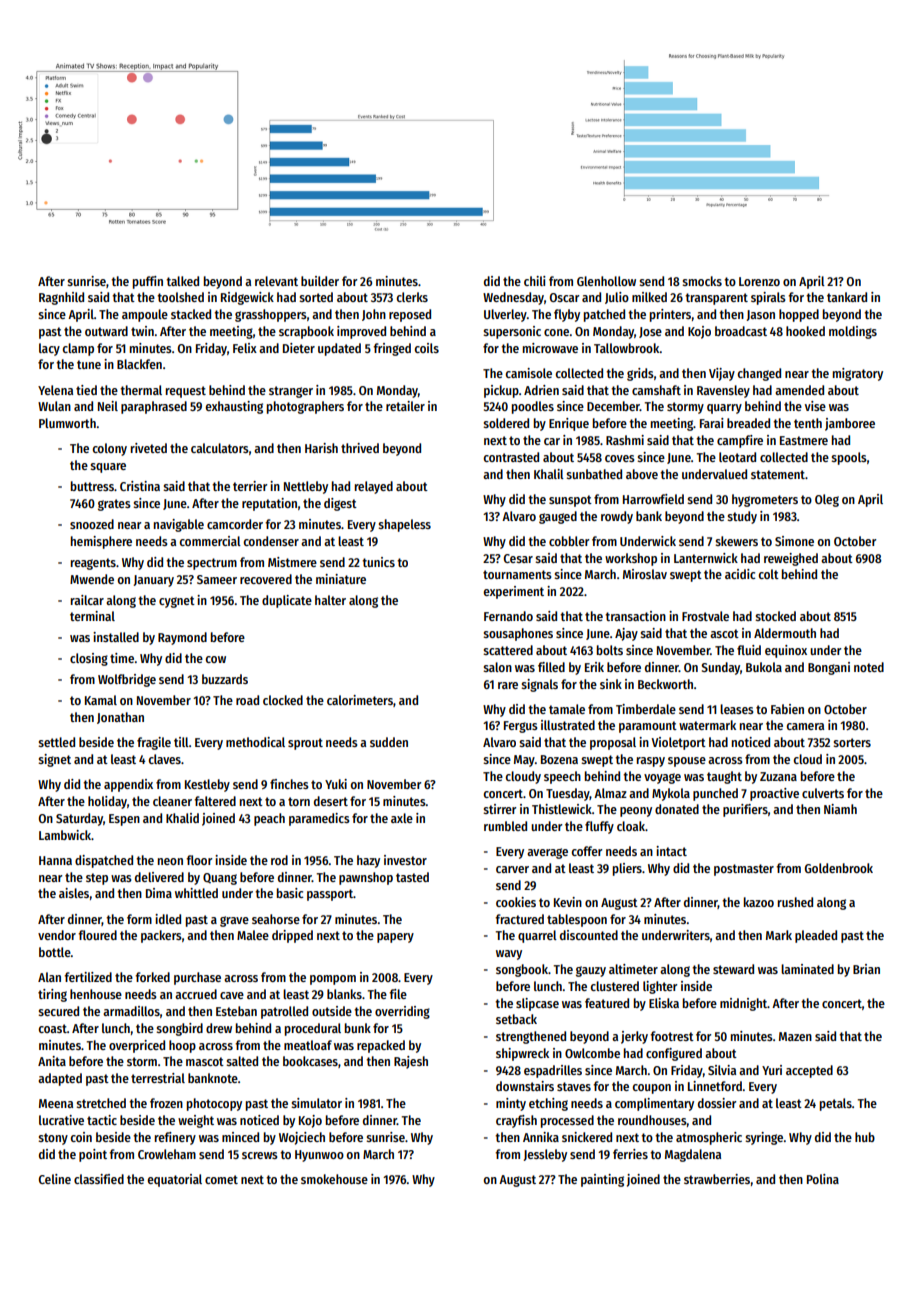  What do you see at coordinates (114, 505) in the image?
I see `grates` at bounding box center [114, 505].
